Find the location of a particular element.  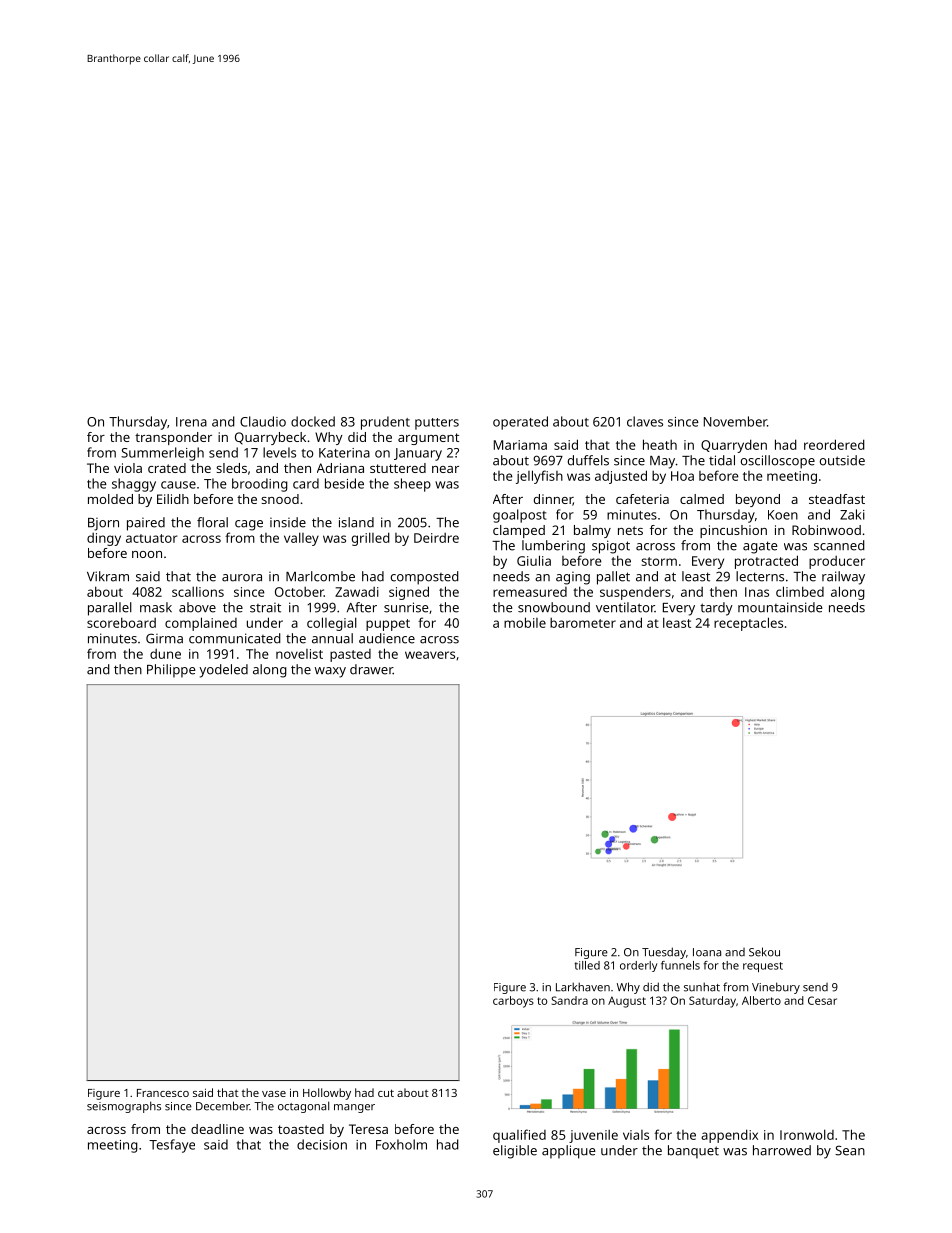

Foxholm is located at coordinates (401, 1144).
